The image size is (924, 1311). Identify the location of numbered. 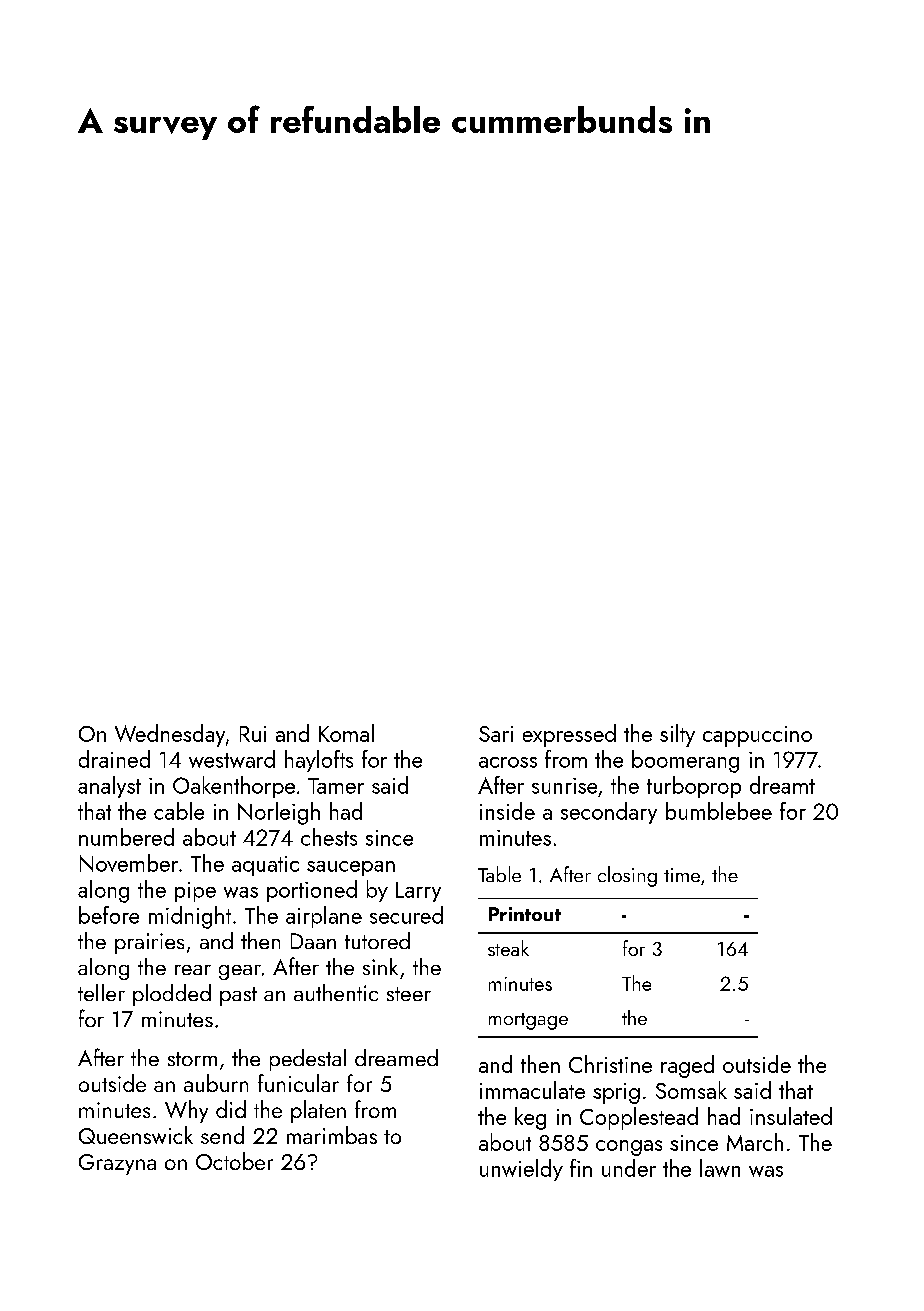
(126, 837).
